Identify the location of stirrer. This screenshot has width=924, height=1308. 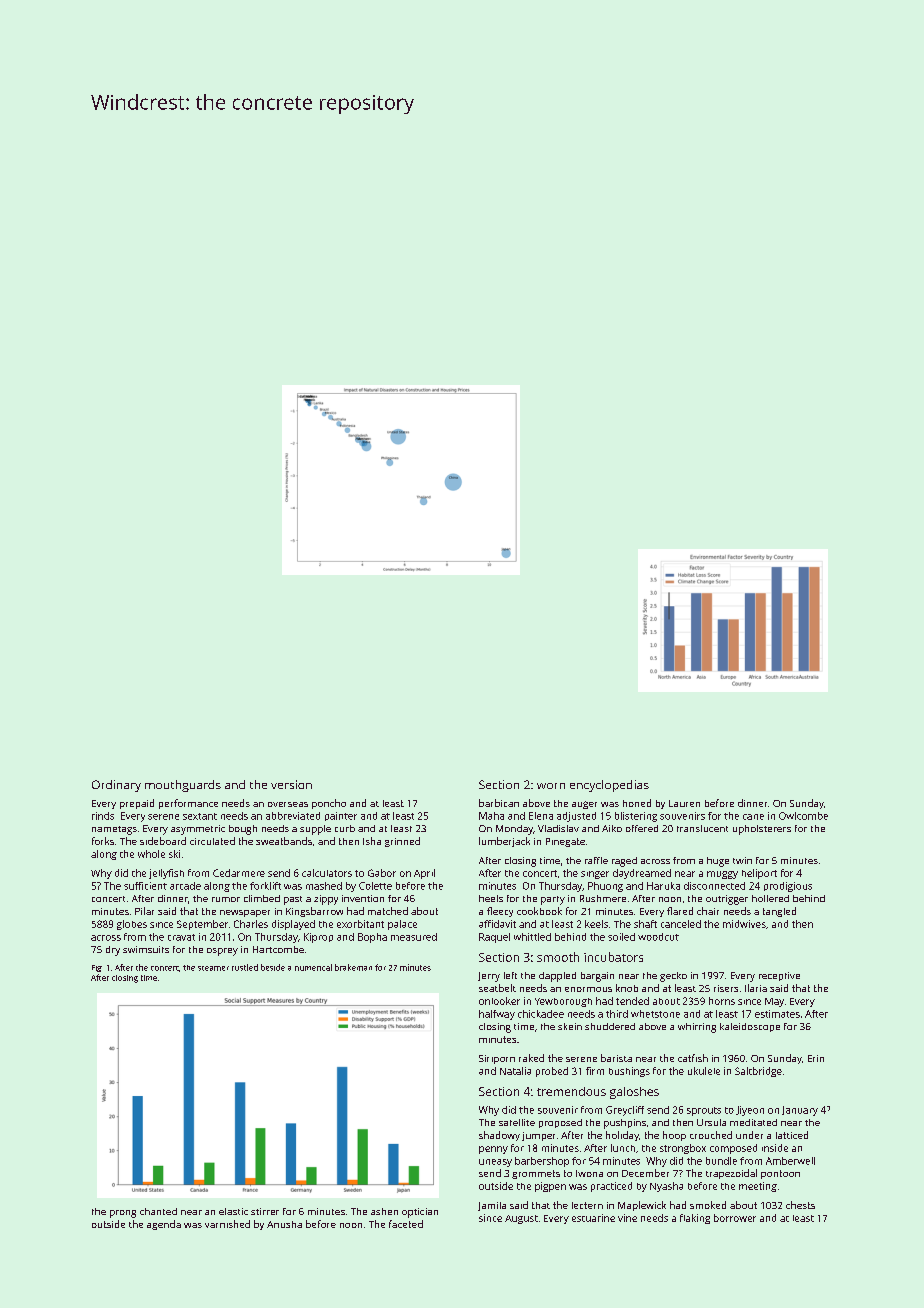
(265, 1211).
